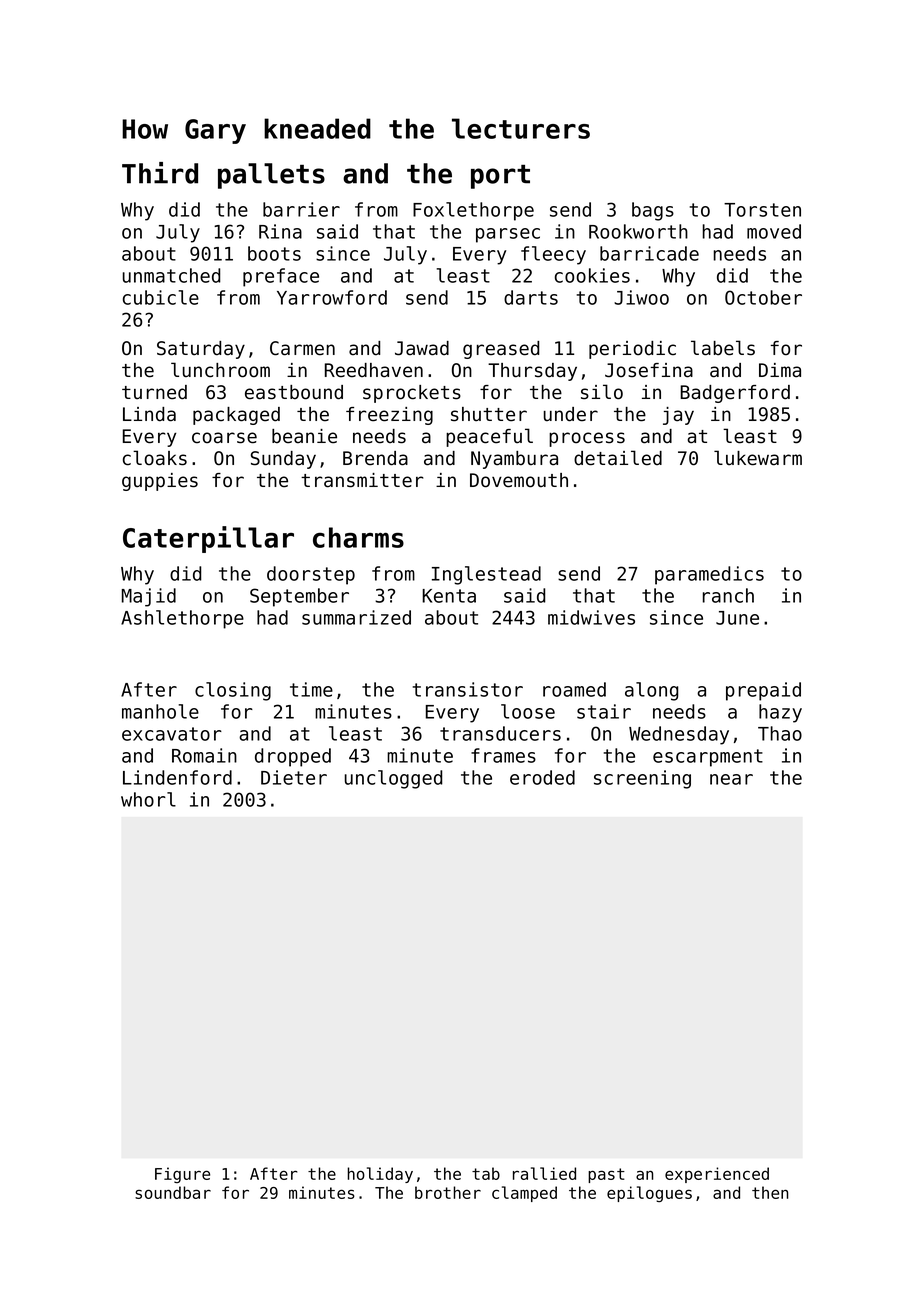 This image has width=924, height=1308. What do you see at coordinates (678, 416) in the image?
I see `jay` at bounding box center [678, 416].
